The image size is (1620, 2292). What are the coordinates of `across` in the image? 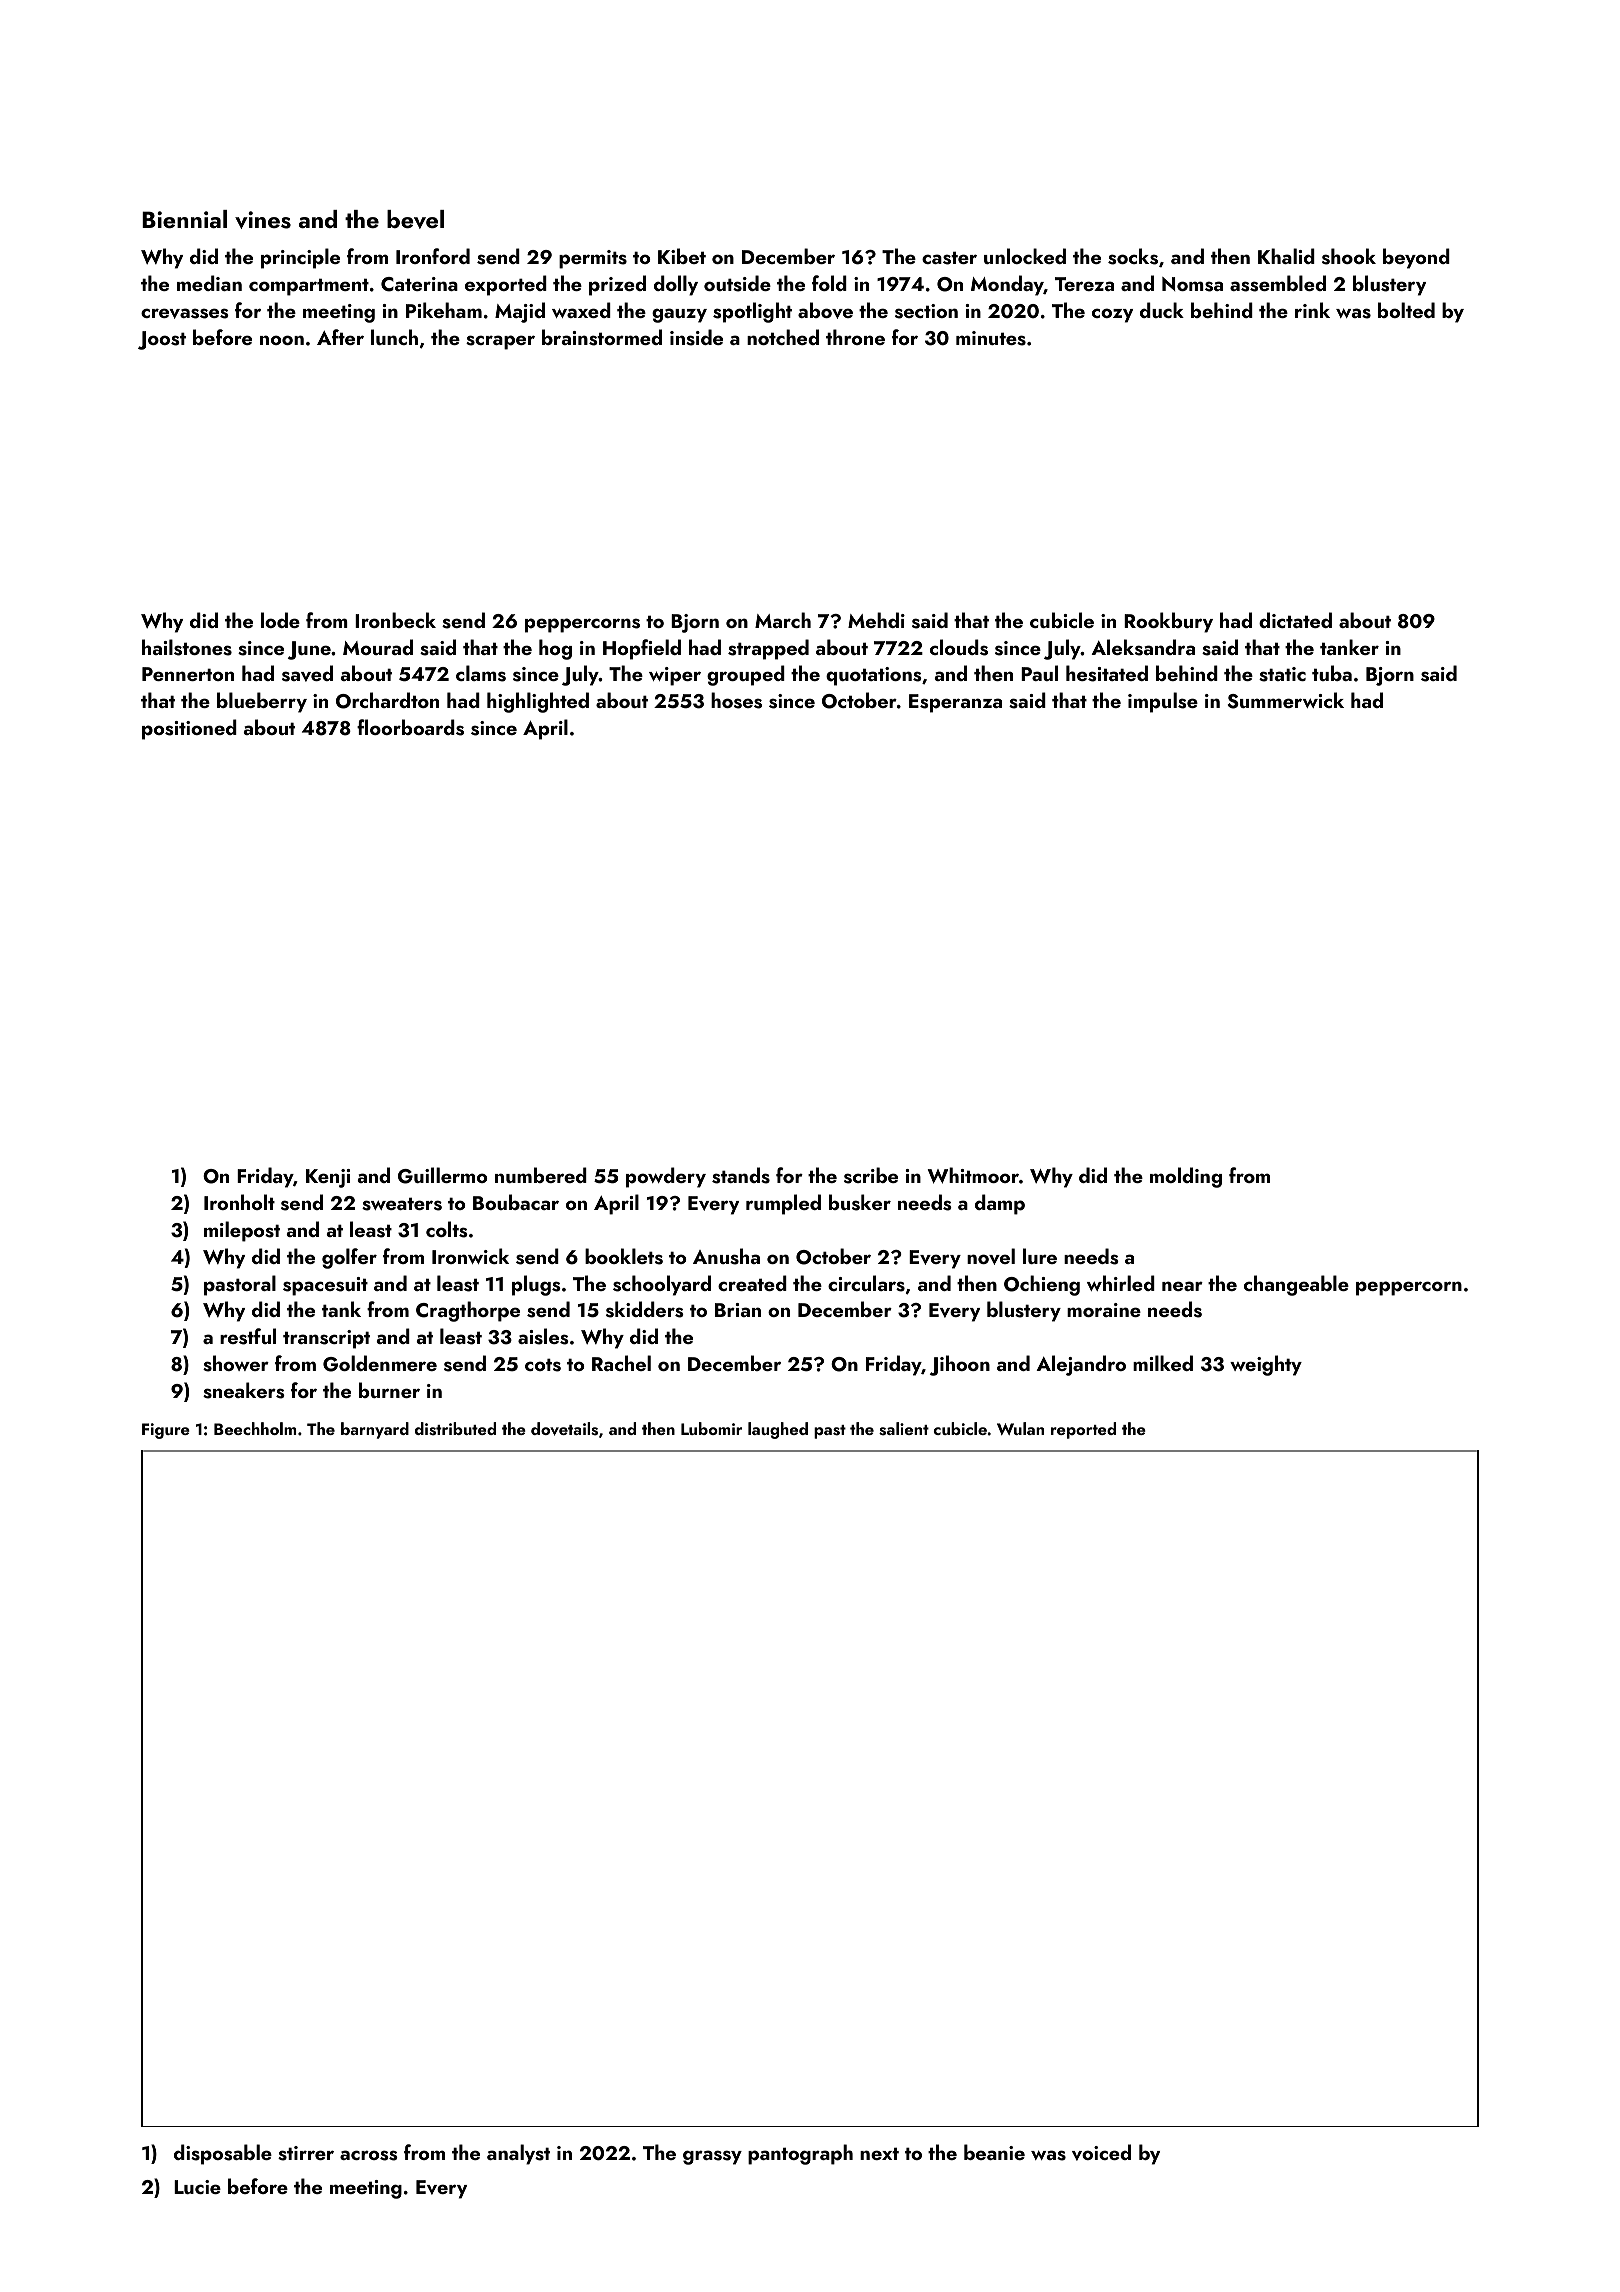 It's located at (369, 2155).
